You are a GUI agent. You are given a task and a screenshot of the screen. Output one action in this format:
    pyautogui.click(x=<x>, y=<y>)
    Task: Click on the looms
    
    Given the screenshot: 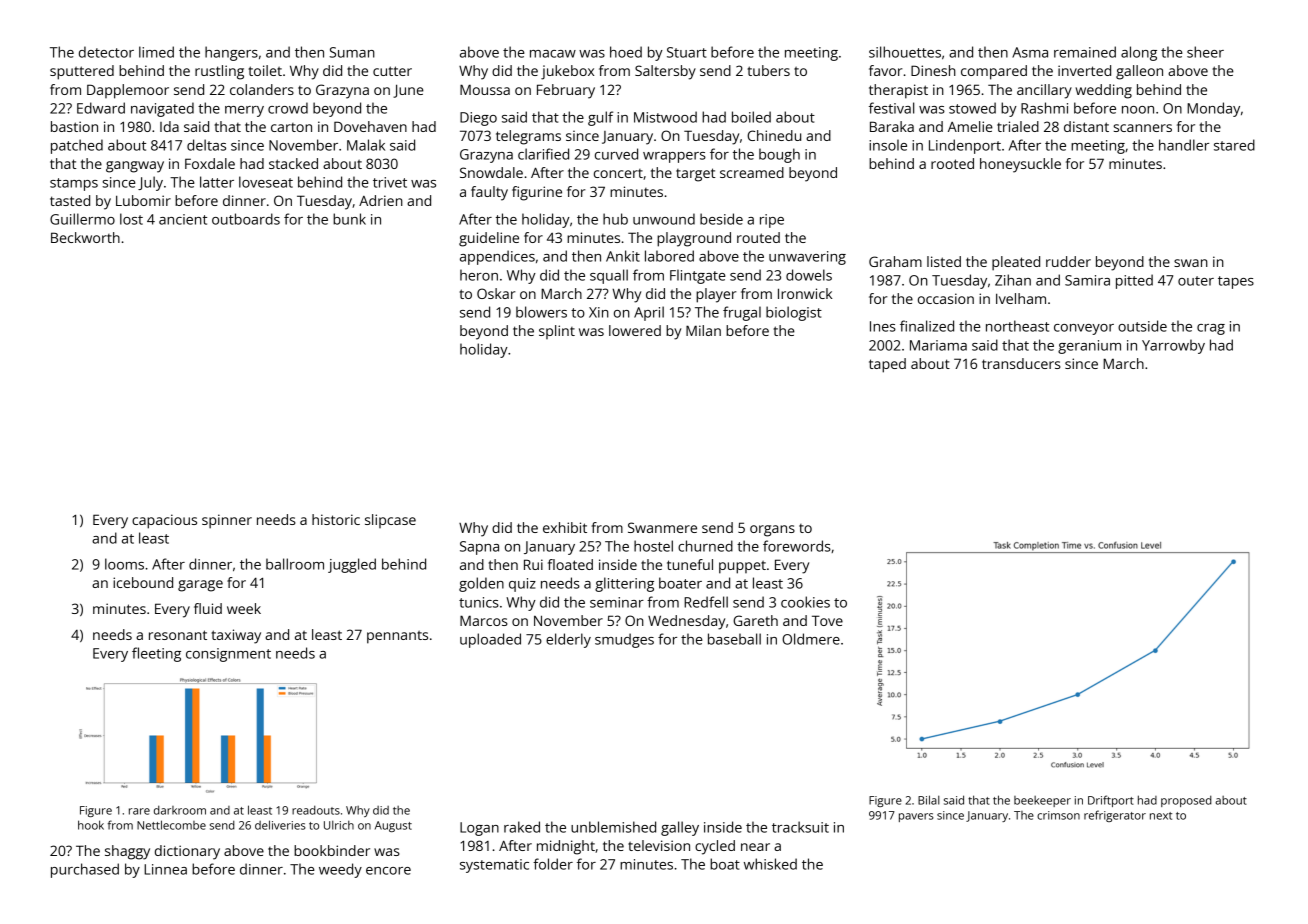 What is the action you would take?
    pyautogui.click(x=124, y=564)
